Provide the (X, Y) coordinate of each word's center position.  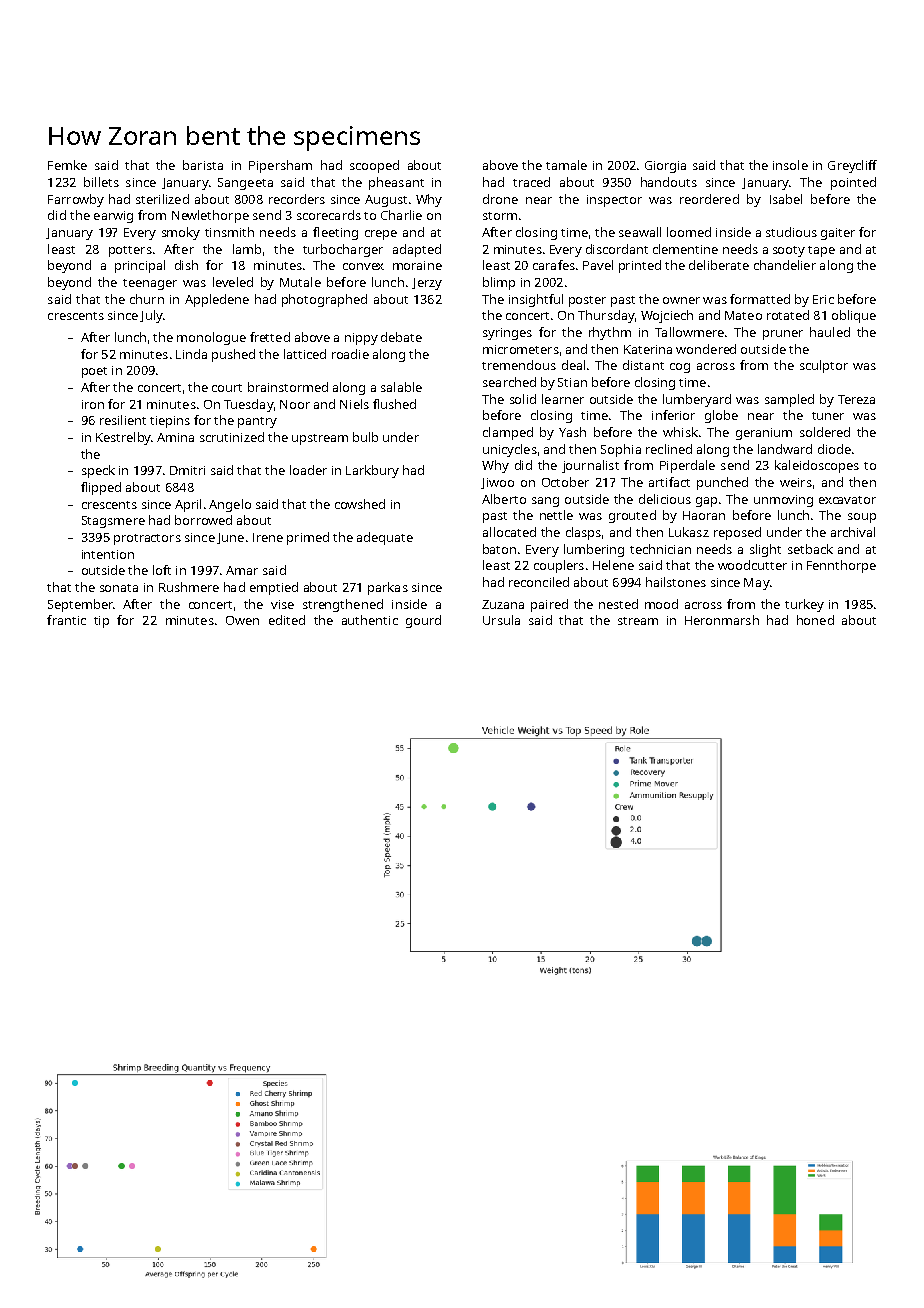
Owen (242, 620)
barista (203, 165)
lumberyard (697, 400)
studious (791, 232)
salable (401, 387)
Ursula (501, 620)
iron (93, 404)
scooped (374, 166)
